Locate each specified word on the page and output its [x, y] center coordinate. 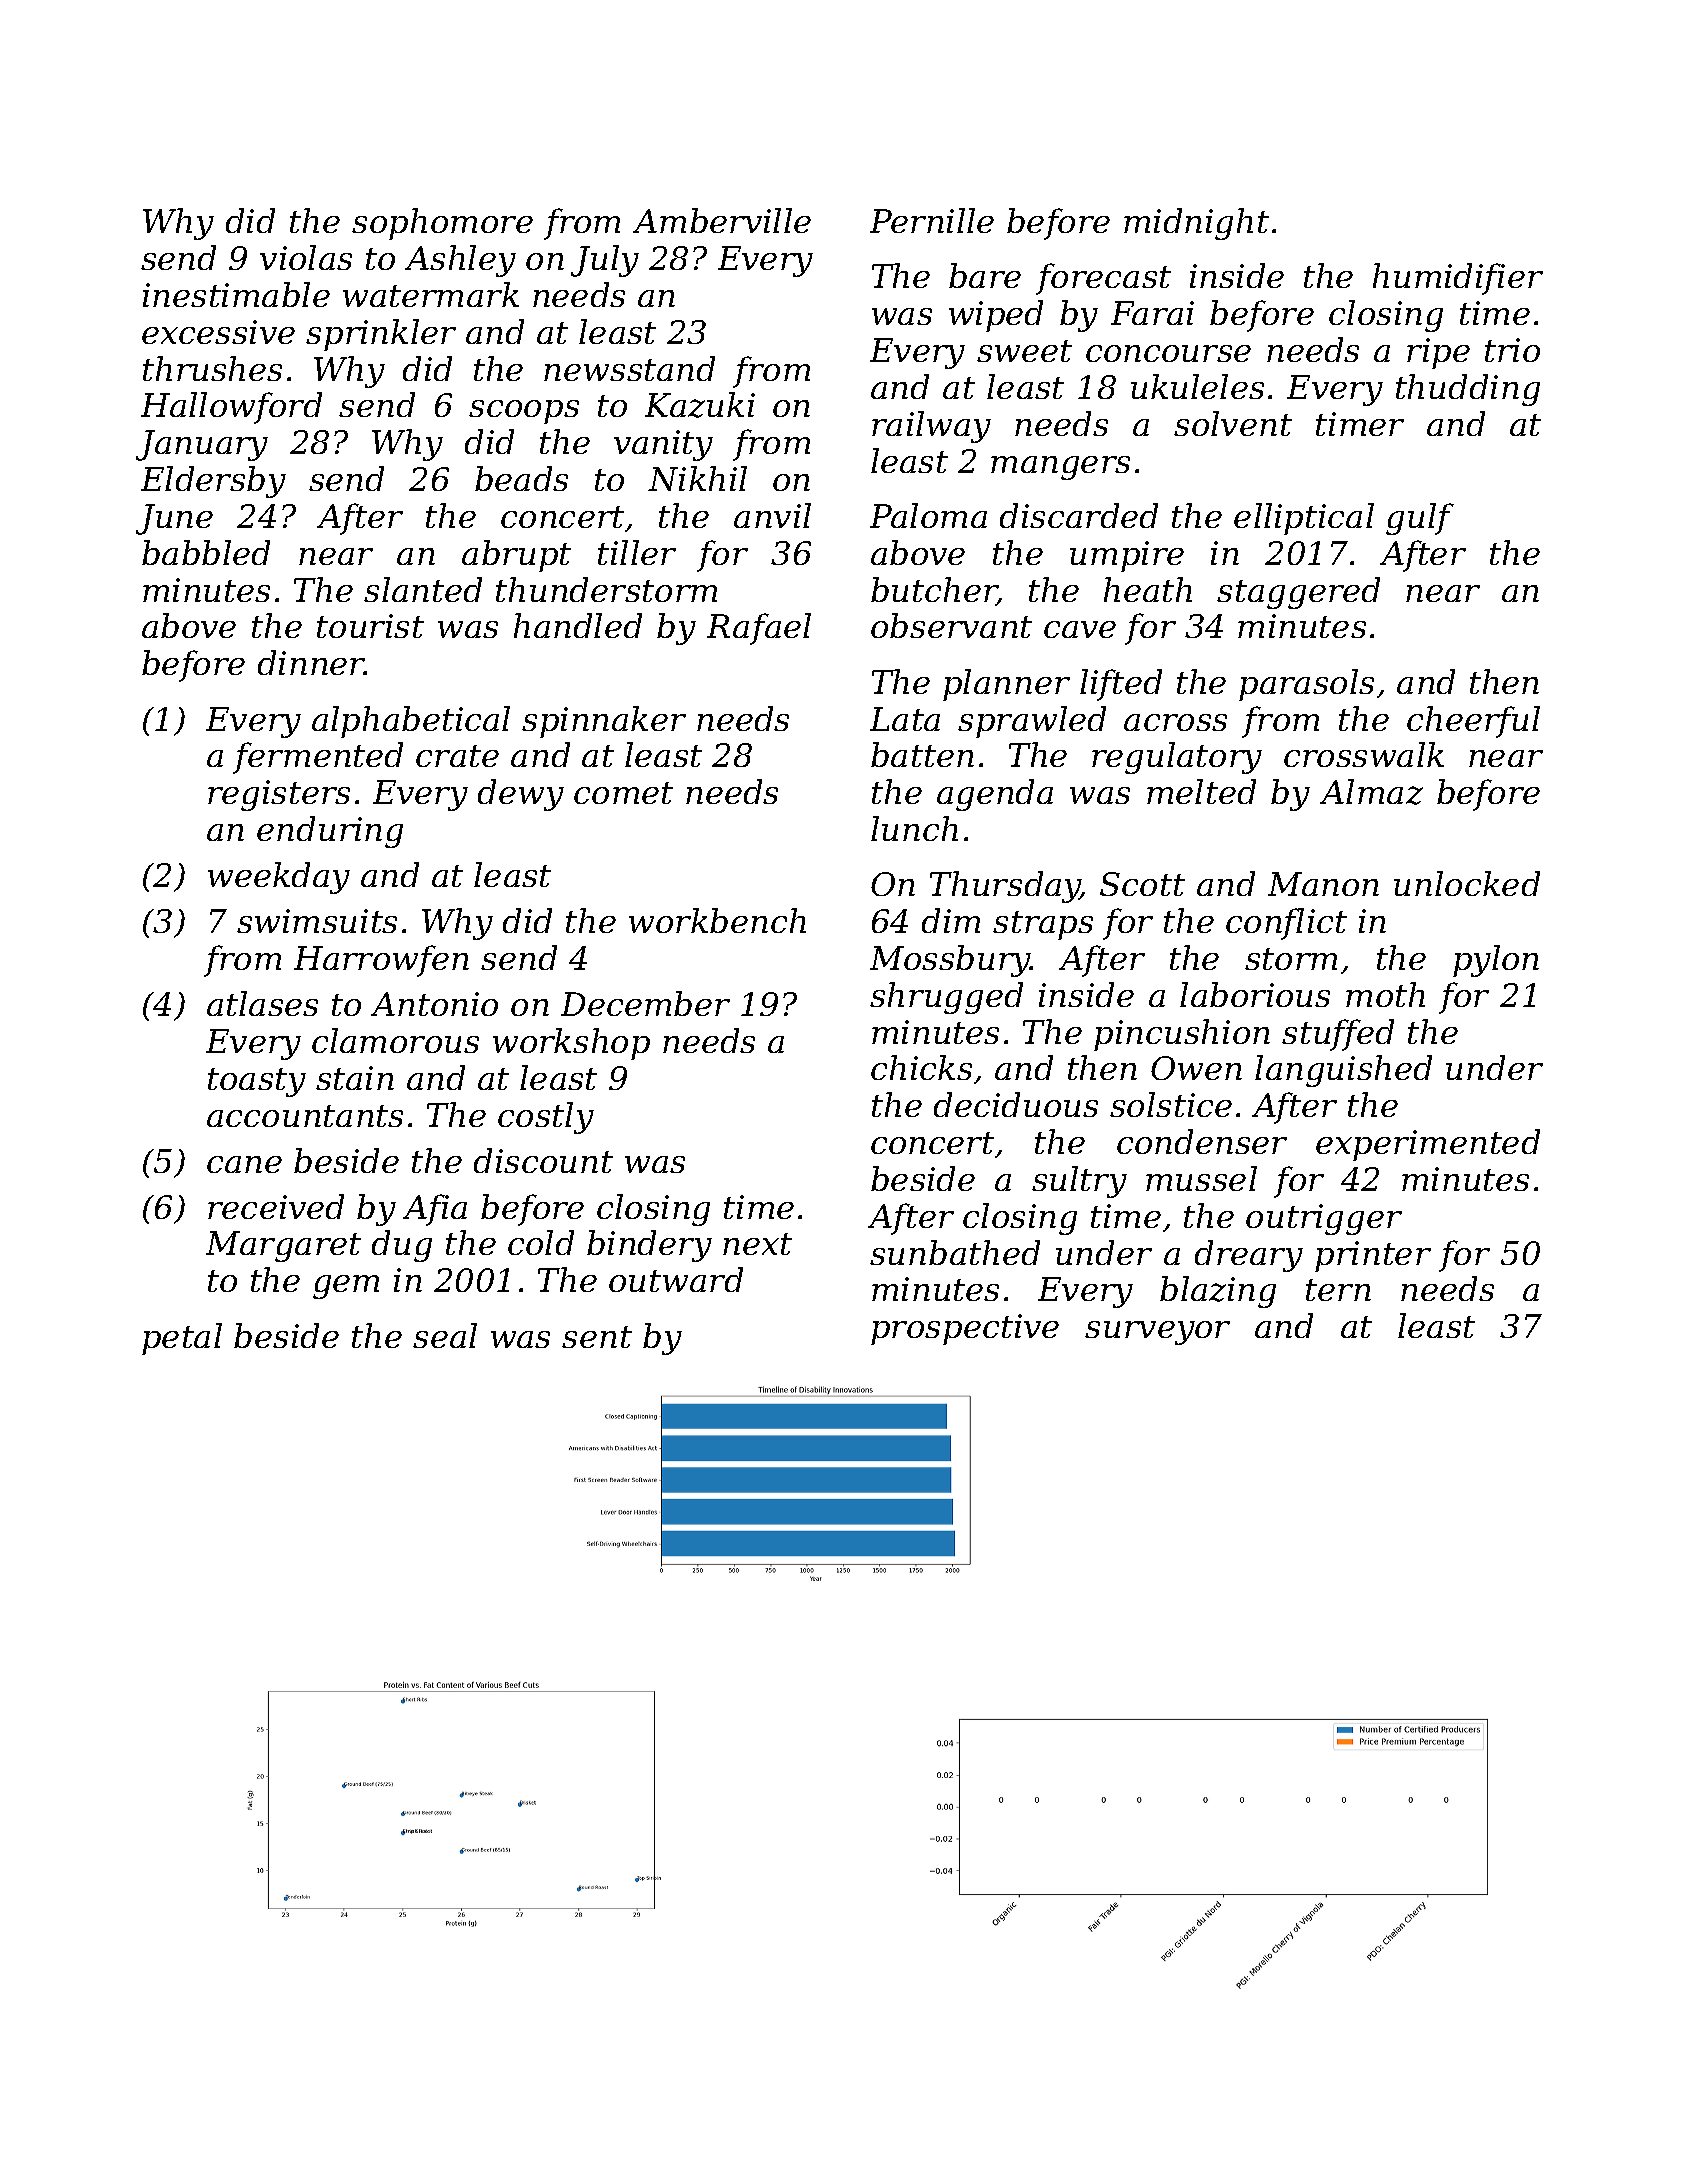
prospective [965, 1329]
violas [306, 257]
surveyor [1157, 1333]
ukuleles [1197, 386]
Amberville [722, 220]
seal [445, 1335]
